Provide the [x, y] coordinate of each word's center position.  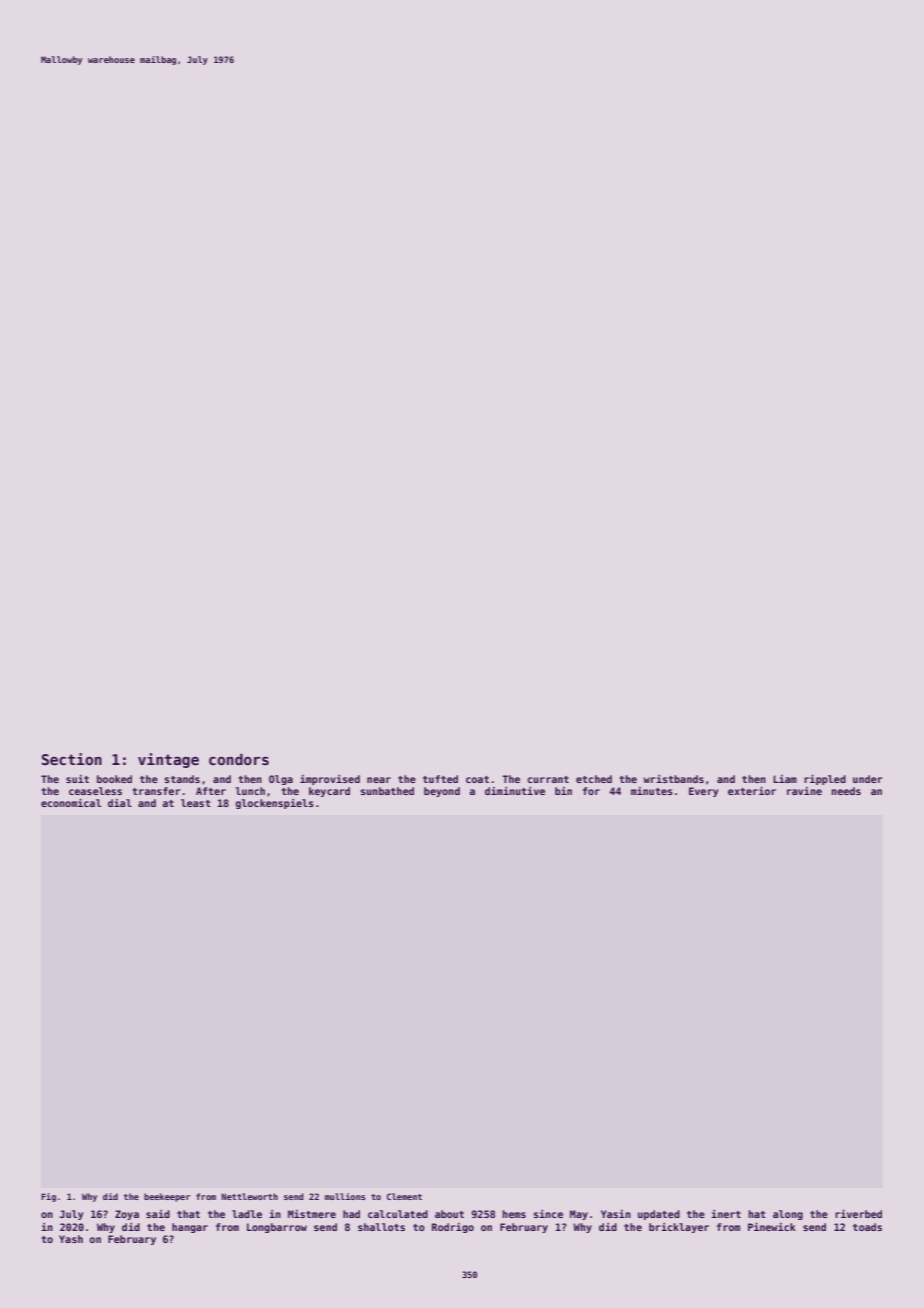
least [196, 803]
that [188, 1214]
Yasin [616, 1214]
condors [239, 759]
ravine [804, 791]
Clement [404, 1196]
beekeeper [167, 1197]
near [379, 780]
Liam [785, 779]
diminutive [515, 791]
